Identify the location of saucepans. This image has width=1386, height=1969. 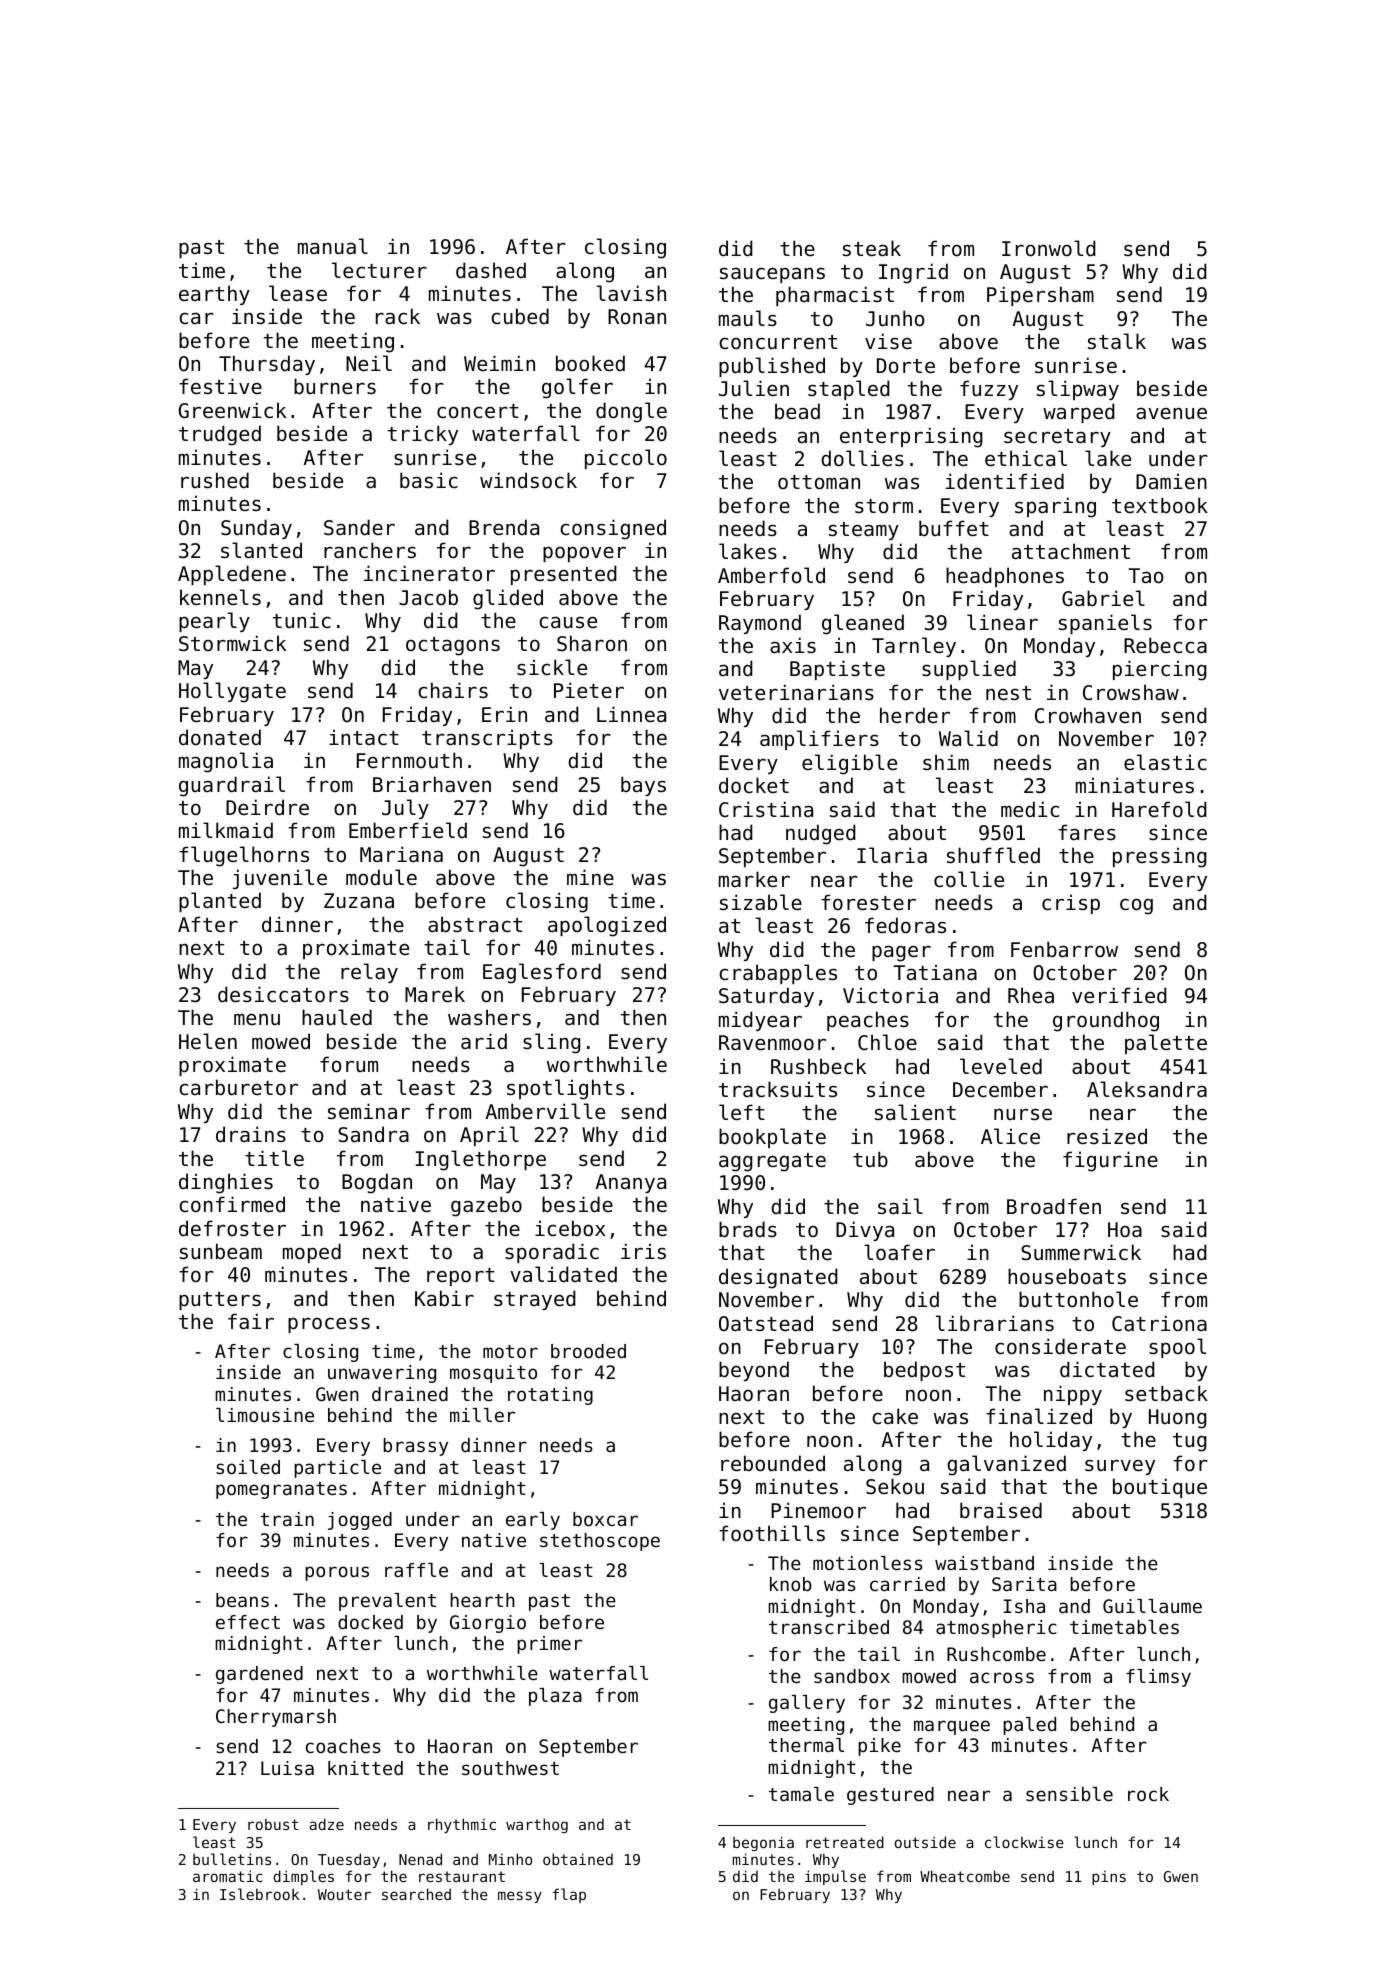
(772, 275).
